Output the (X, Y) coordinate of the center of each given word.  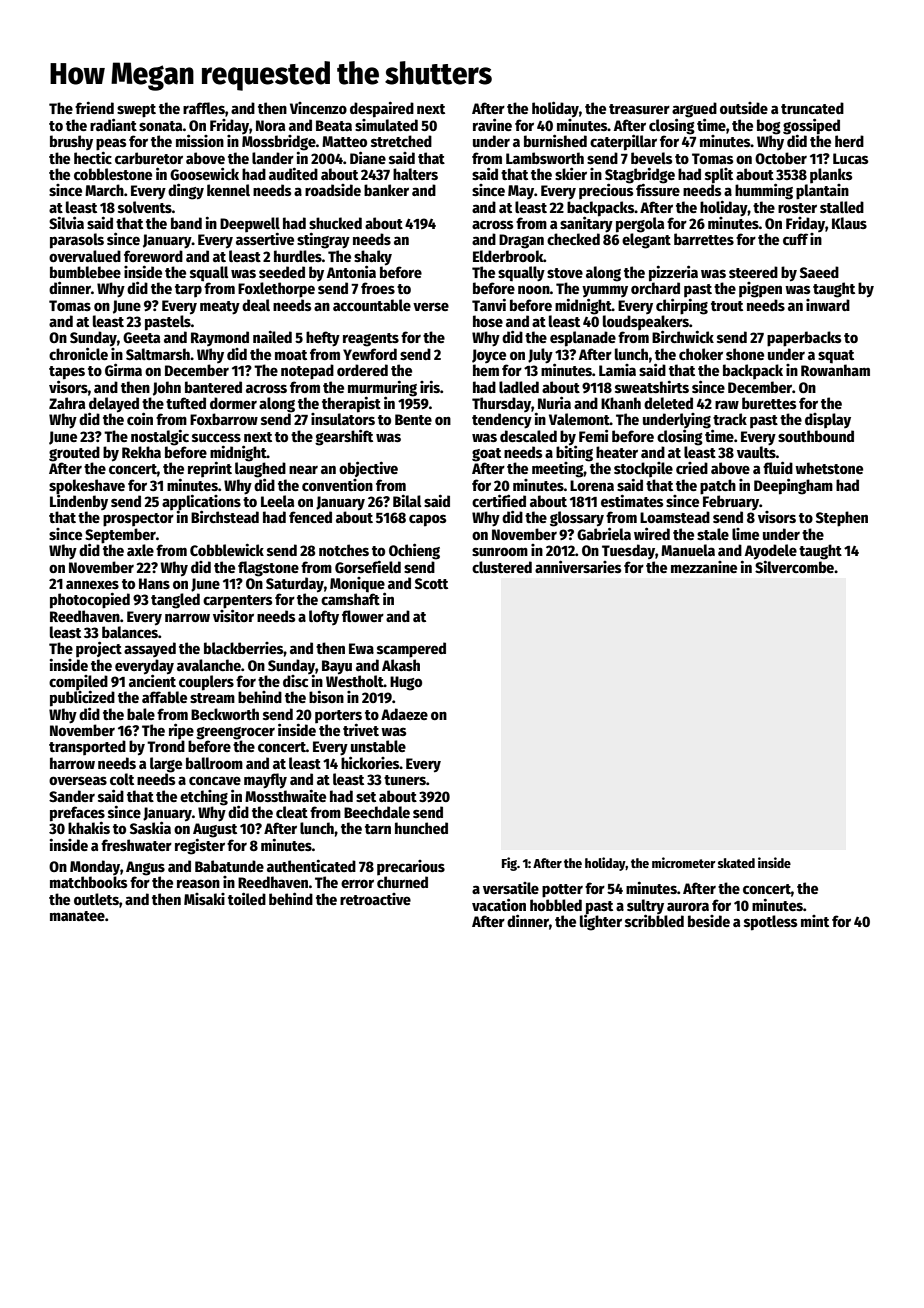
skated (736, 863)
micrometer (684, 862)
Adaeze (404, 714)
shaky (373, 257)
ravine (492, 124)
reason (198, 883)
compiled (78, 683)
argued (694, 110)
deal (256, 305)
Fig (509, 864)
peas (111, 144)
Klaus (849, 223)
